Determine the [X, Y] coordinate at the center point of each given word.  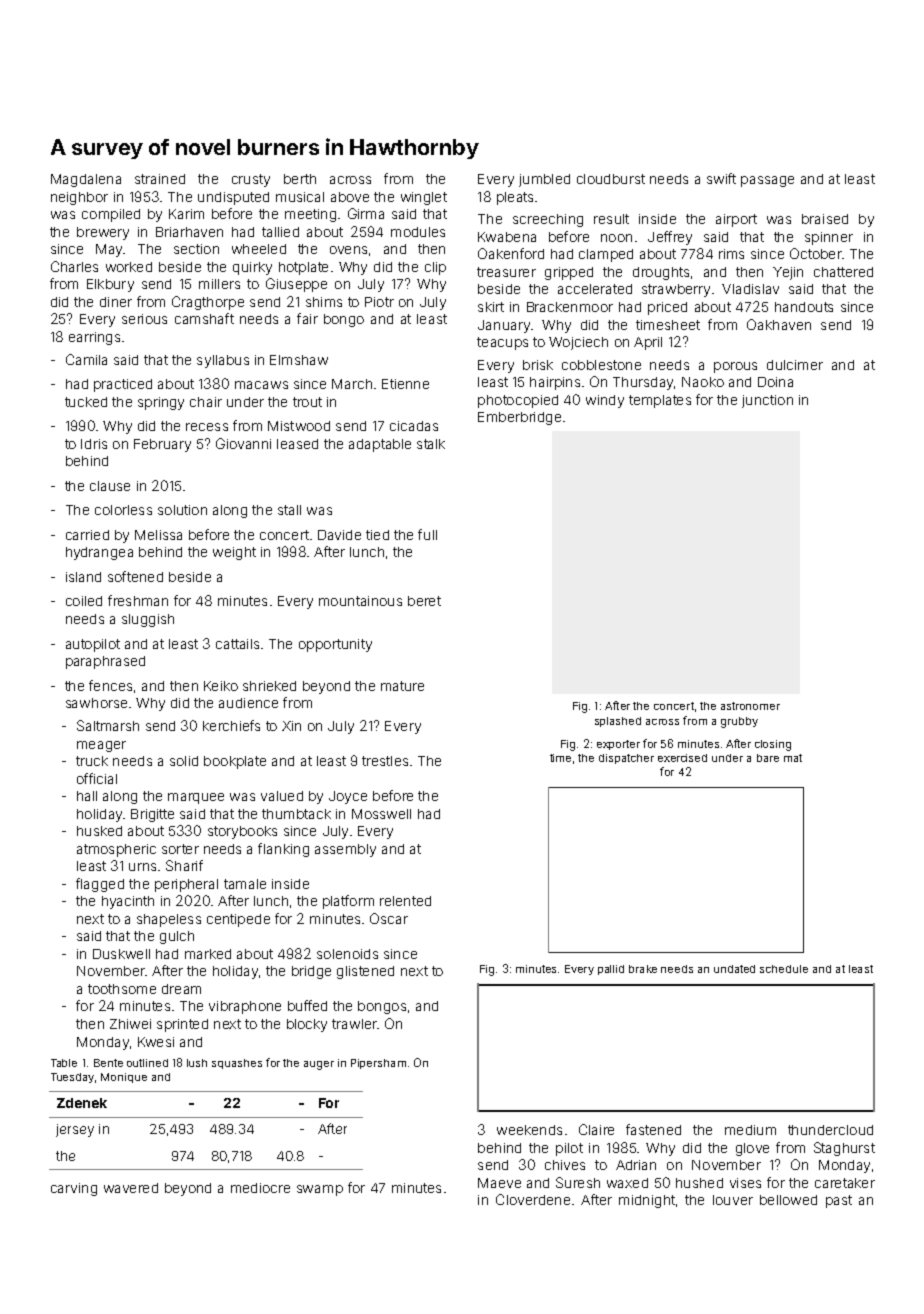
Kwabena [507, 237]
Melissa [158, 535]
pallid [611, 970]
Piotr [379, 302]
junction [767, 401]
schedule [784, 969]
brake [643, 969]
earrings [94, 338]
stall [289, 510]
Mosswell [381, 814]
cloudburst [611, 179]
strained [160, 179]
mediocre [260, 1188]
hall [87, 796]
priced [667, 308]
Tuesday [72, 1078]
